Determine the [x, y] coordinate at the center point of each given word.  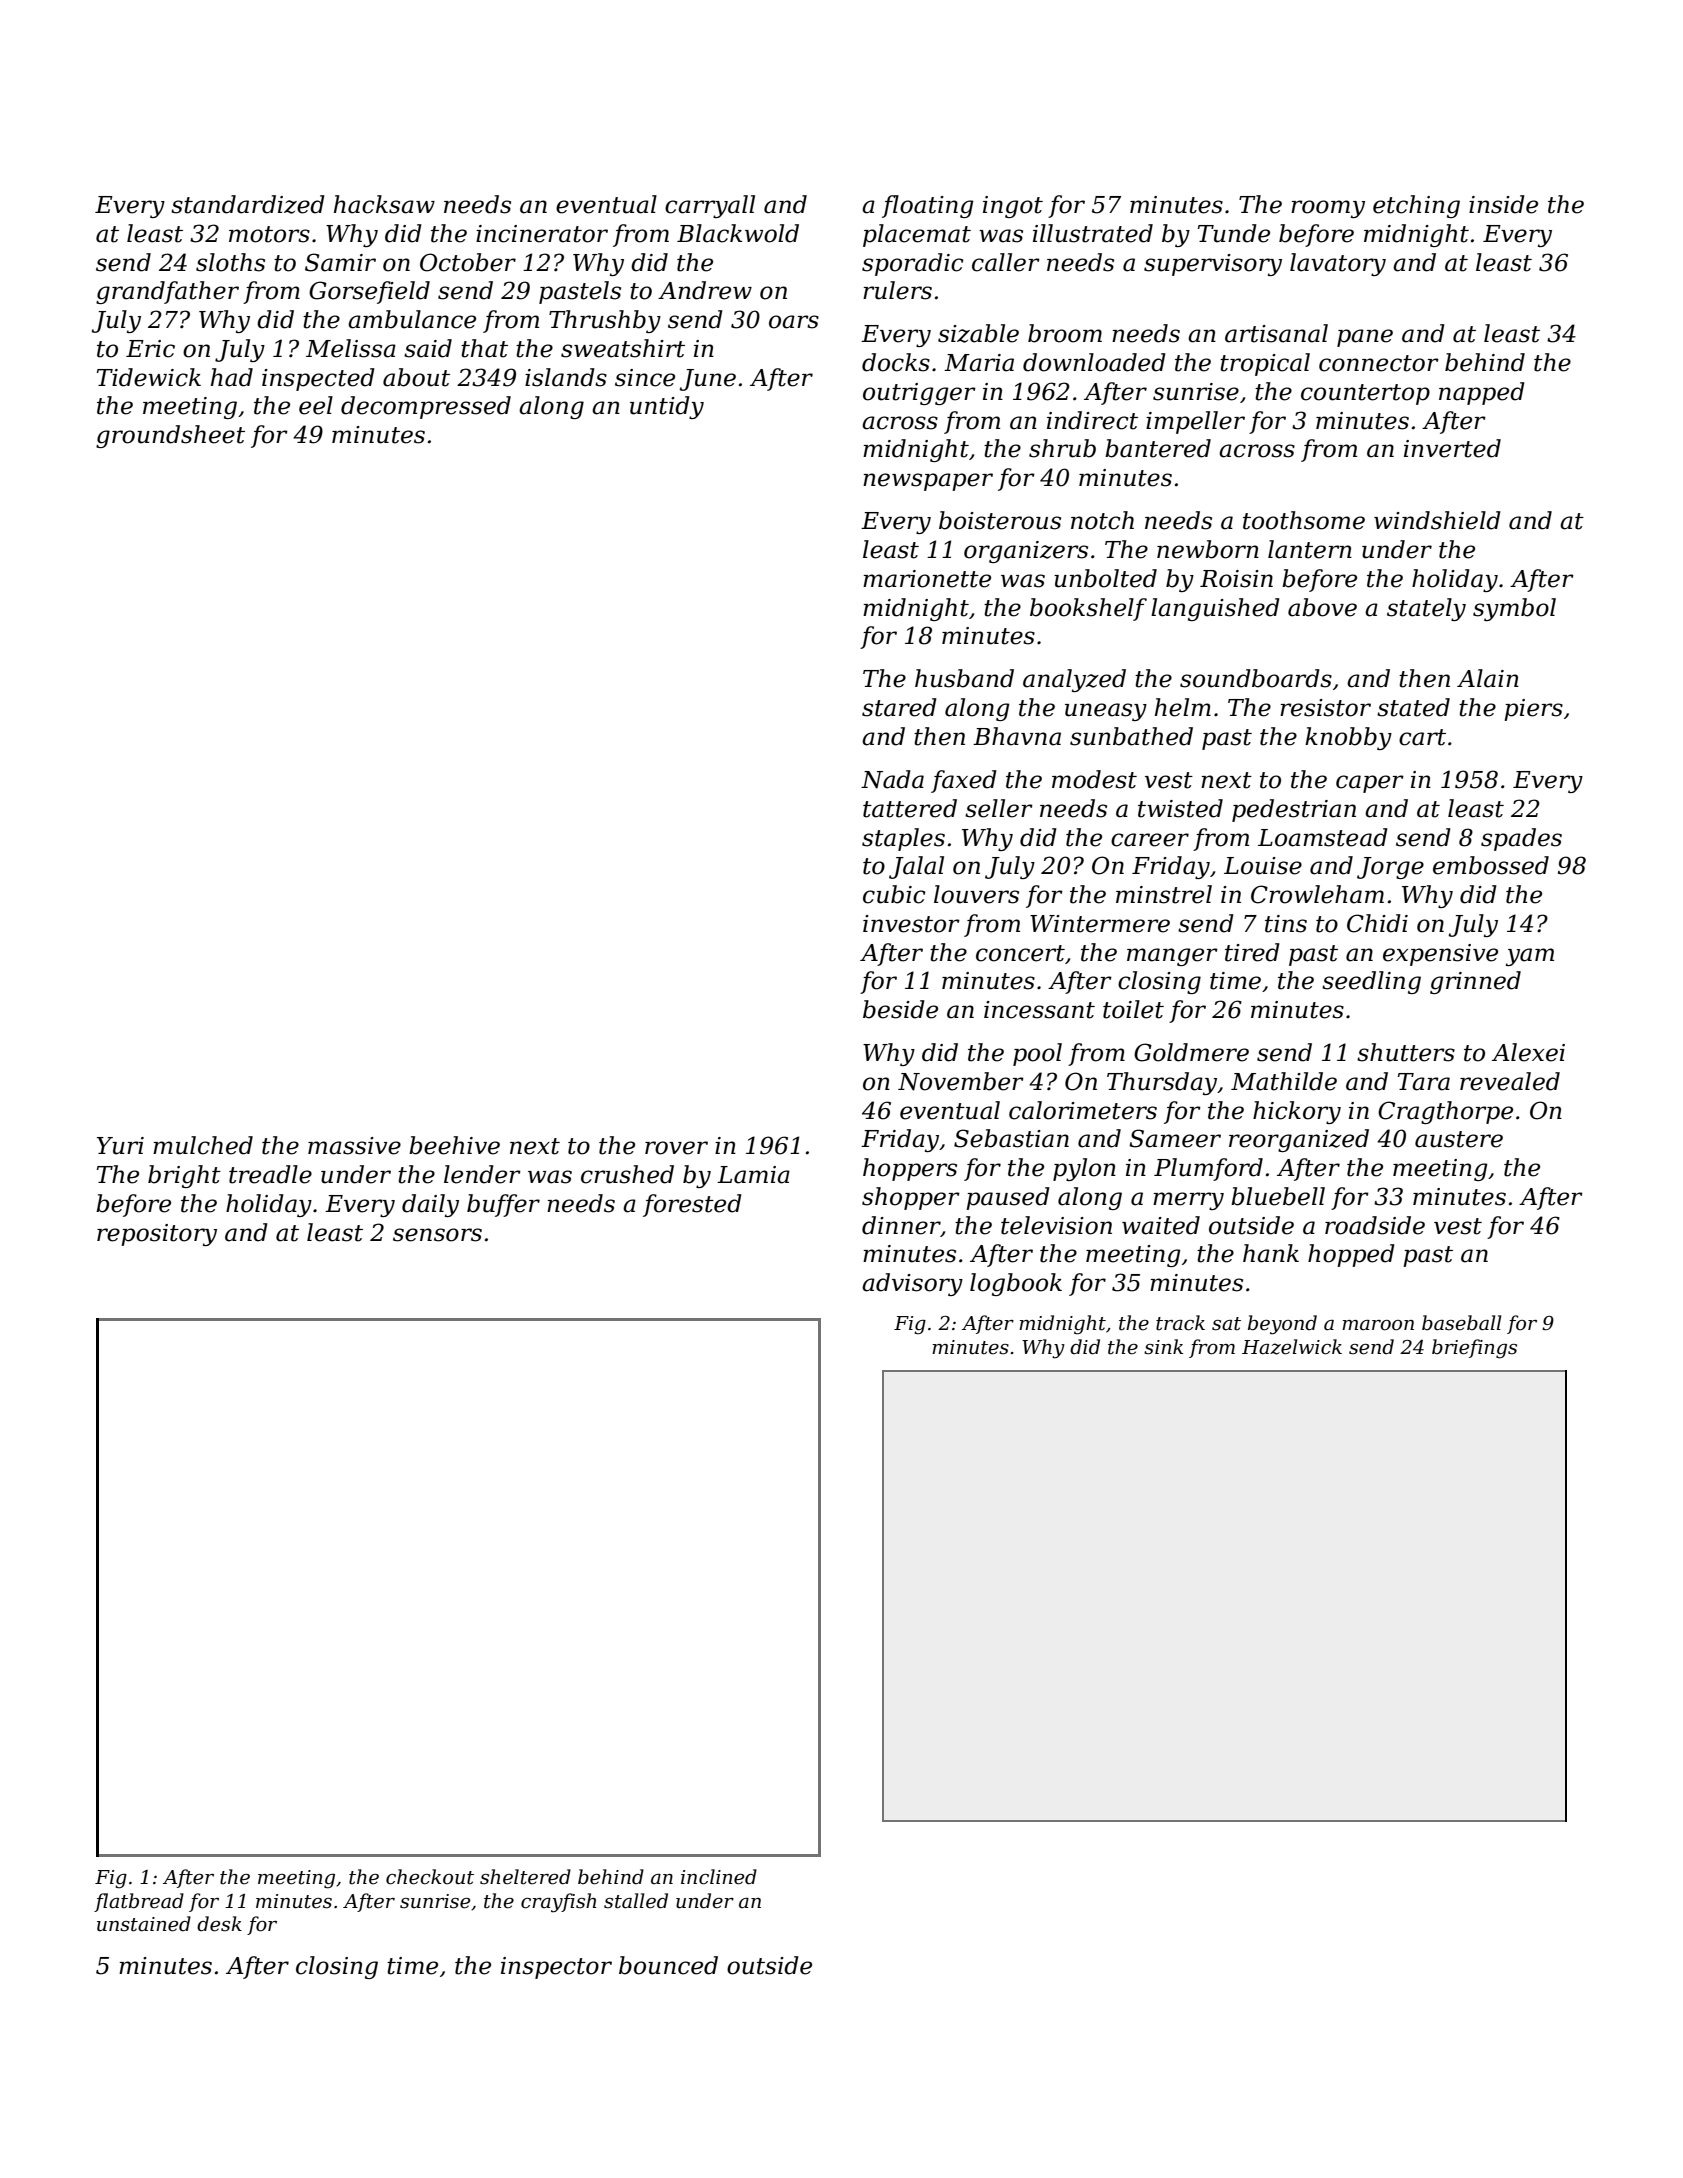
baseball [1461, 1323]
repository [157, 1235]
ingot [1013, 207]
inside [1503, 204]
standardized [248, 204]
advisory [912, 1284]
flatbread [139, 1902]
